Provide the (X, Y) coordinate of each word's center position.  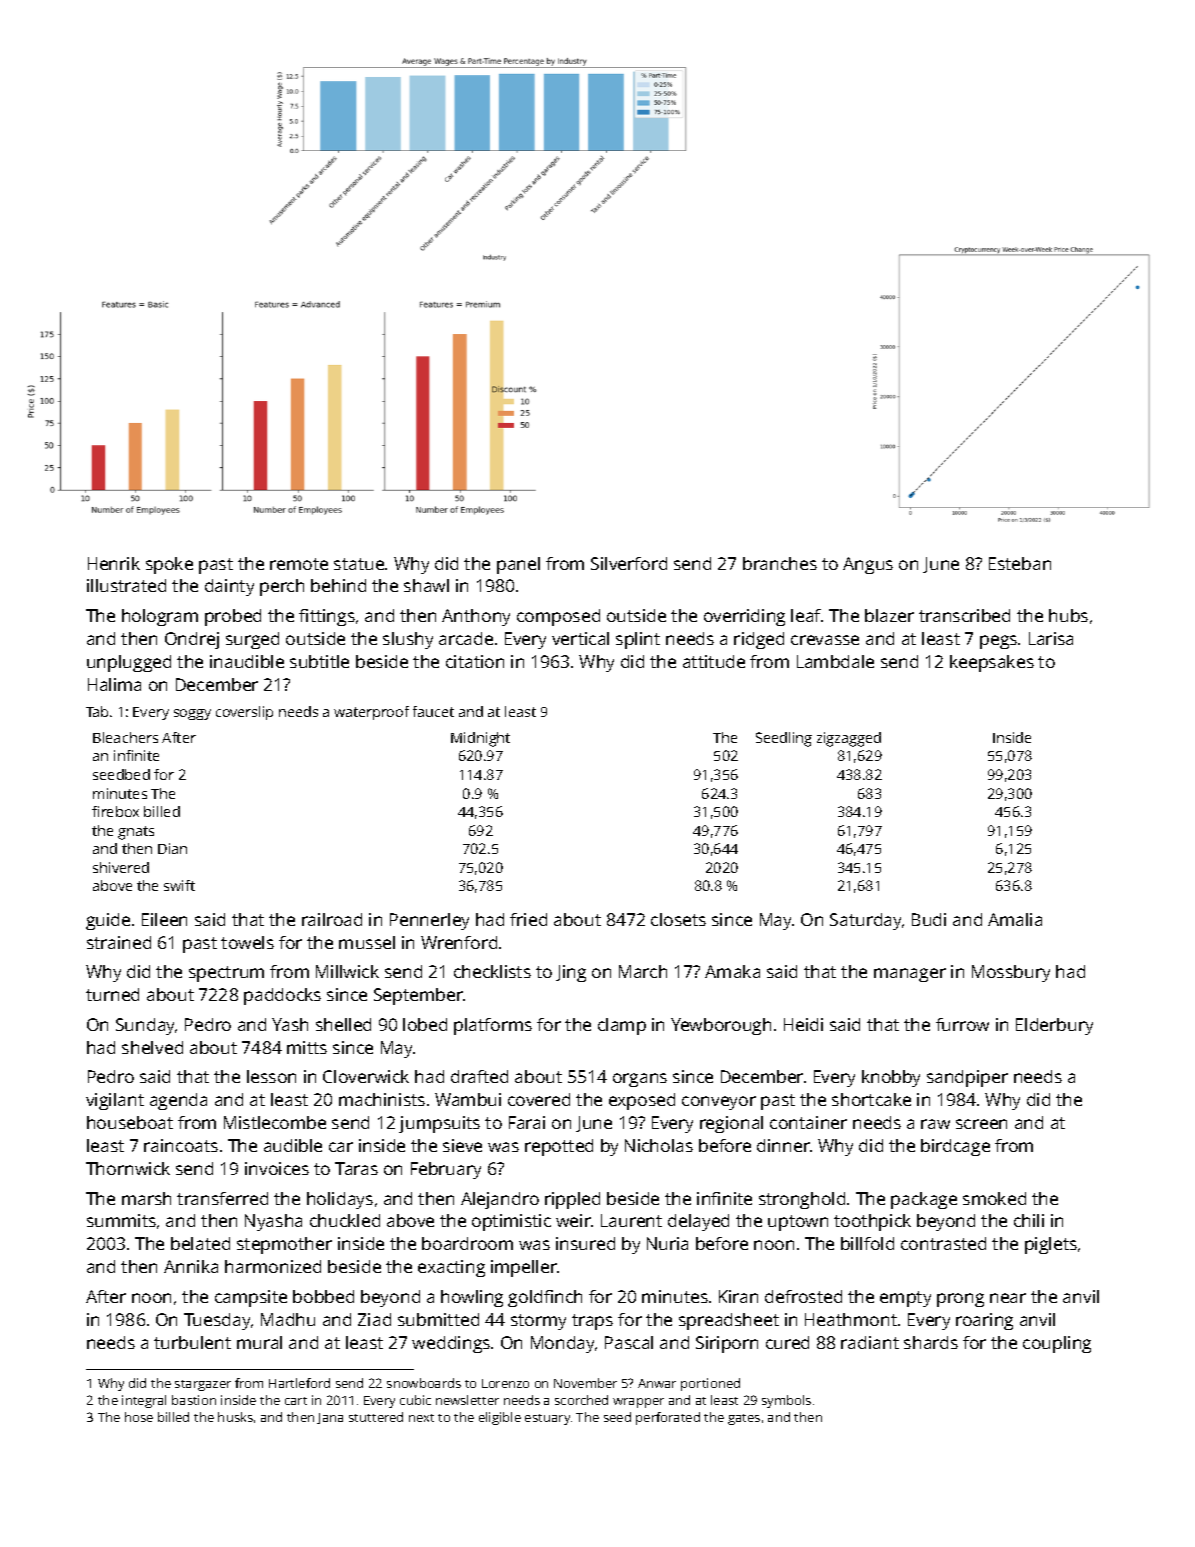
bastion (194, 1400)
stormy (538, 1322)
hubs (1068, 615)
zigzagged (849, 739)
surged (252, 640)
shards (931, 1342)
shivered (121, 867)
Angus (868, 565)
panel (518, 565)
